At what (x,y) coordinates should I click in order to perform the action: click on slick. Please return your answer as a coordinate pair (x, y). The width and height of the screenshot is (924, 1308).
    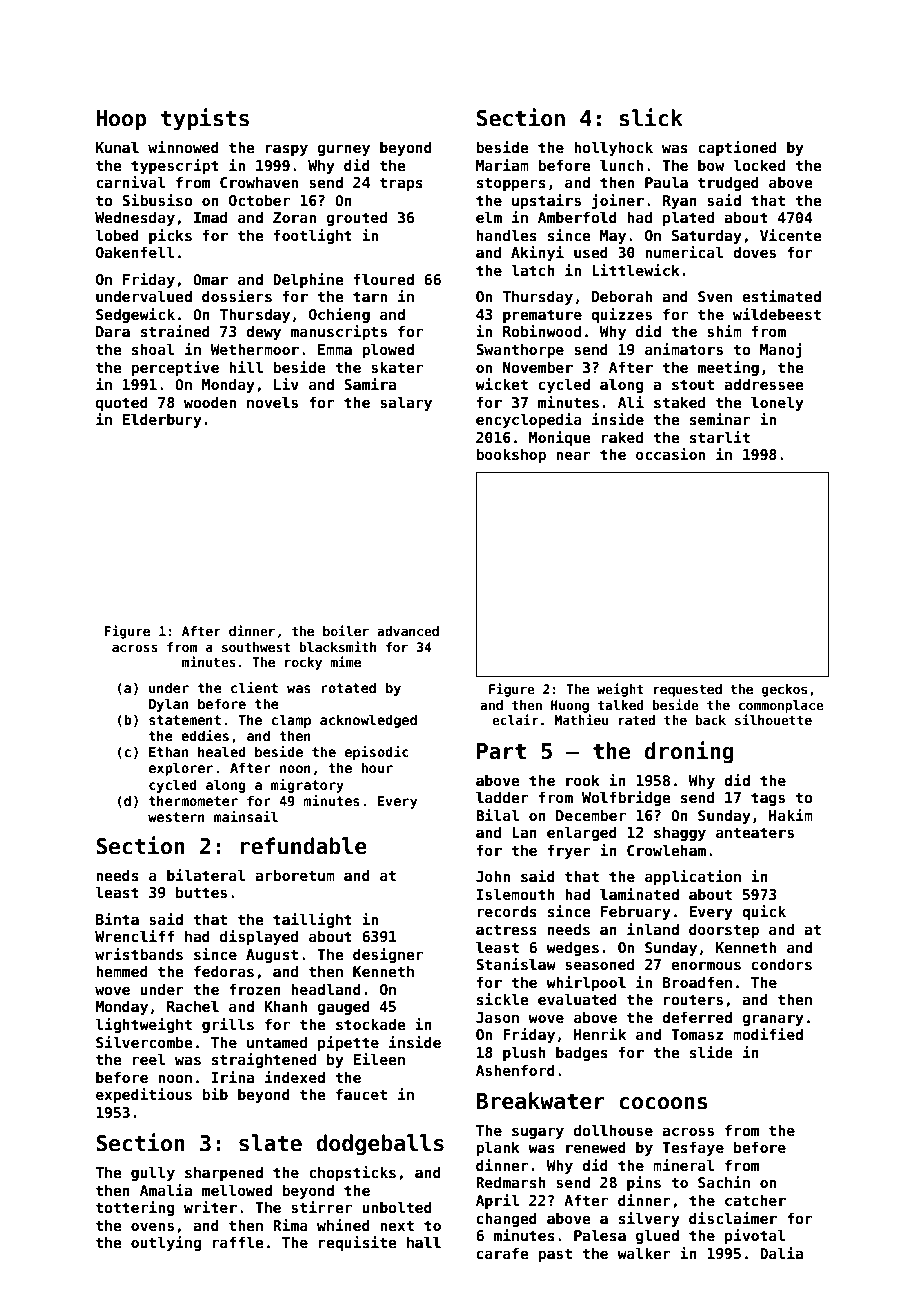
    Looking at the image, I should click on (651, 117).
